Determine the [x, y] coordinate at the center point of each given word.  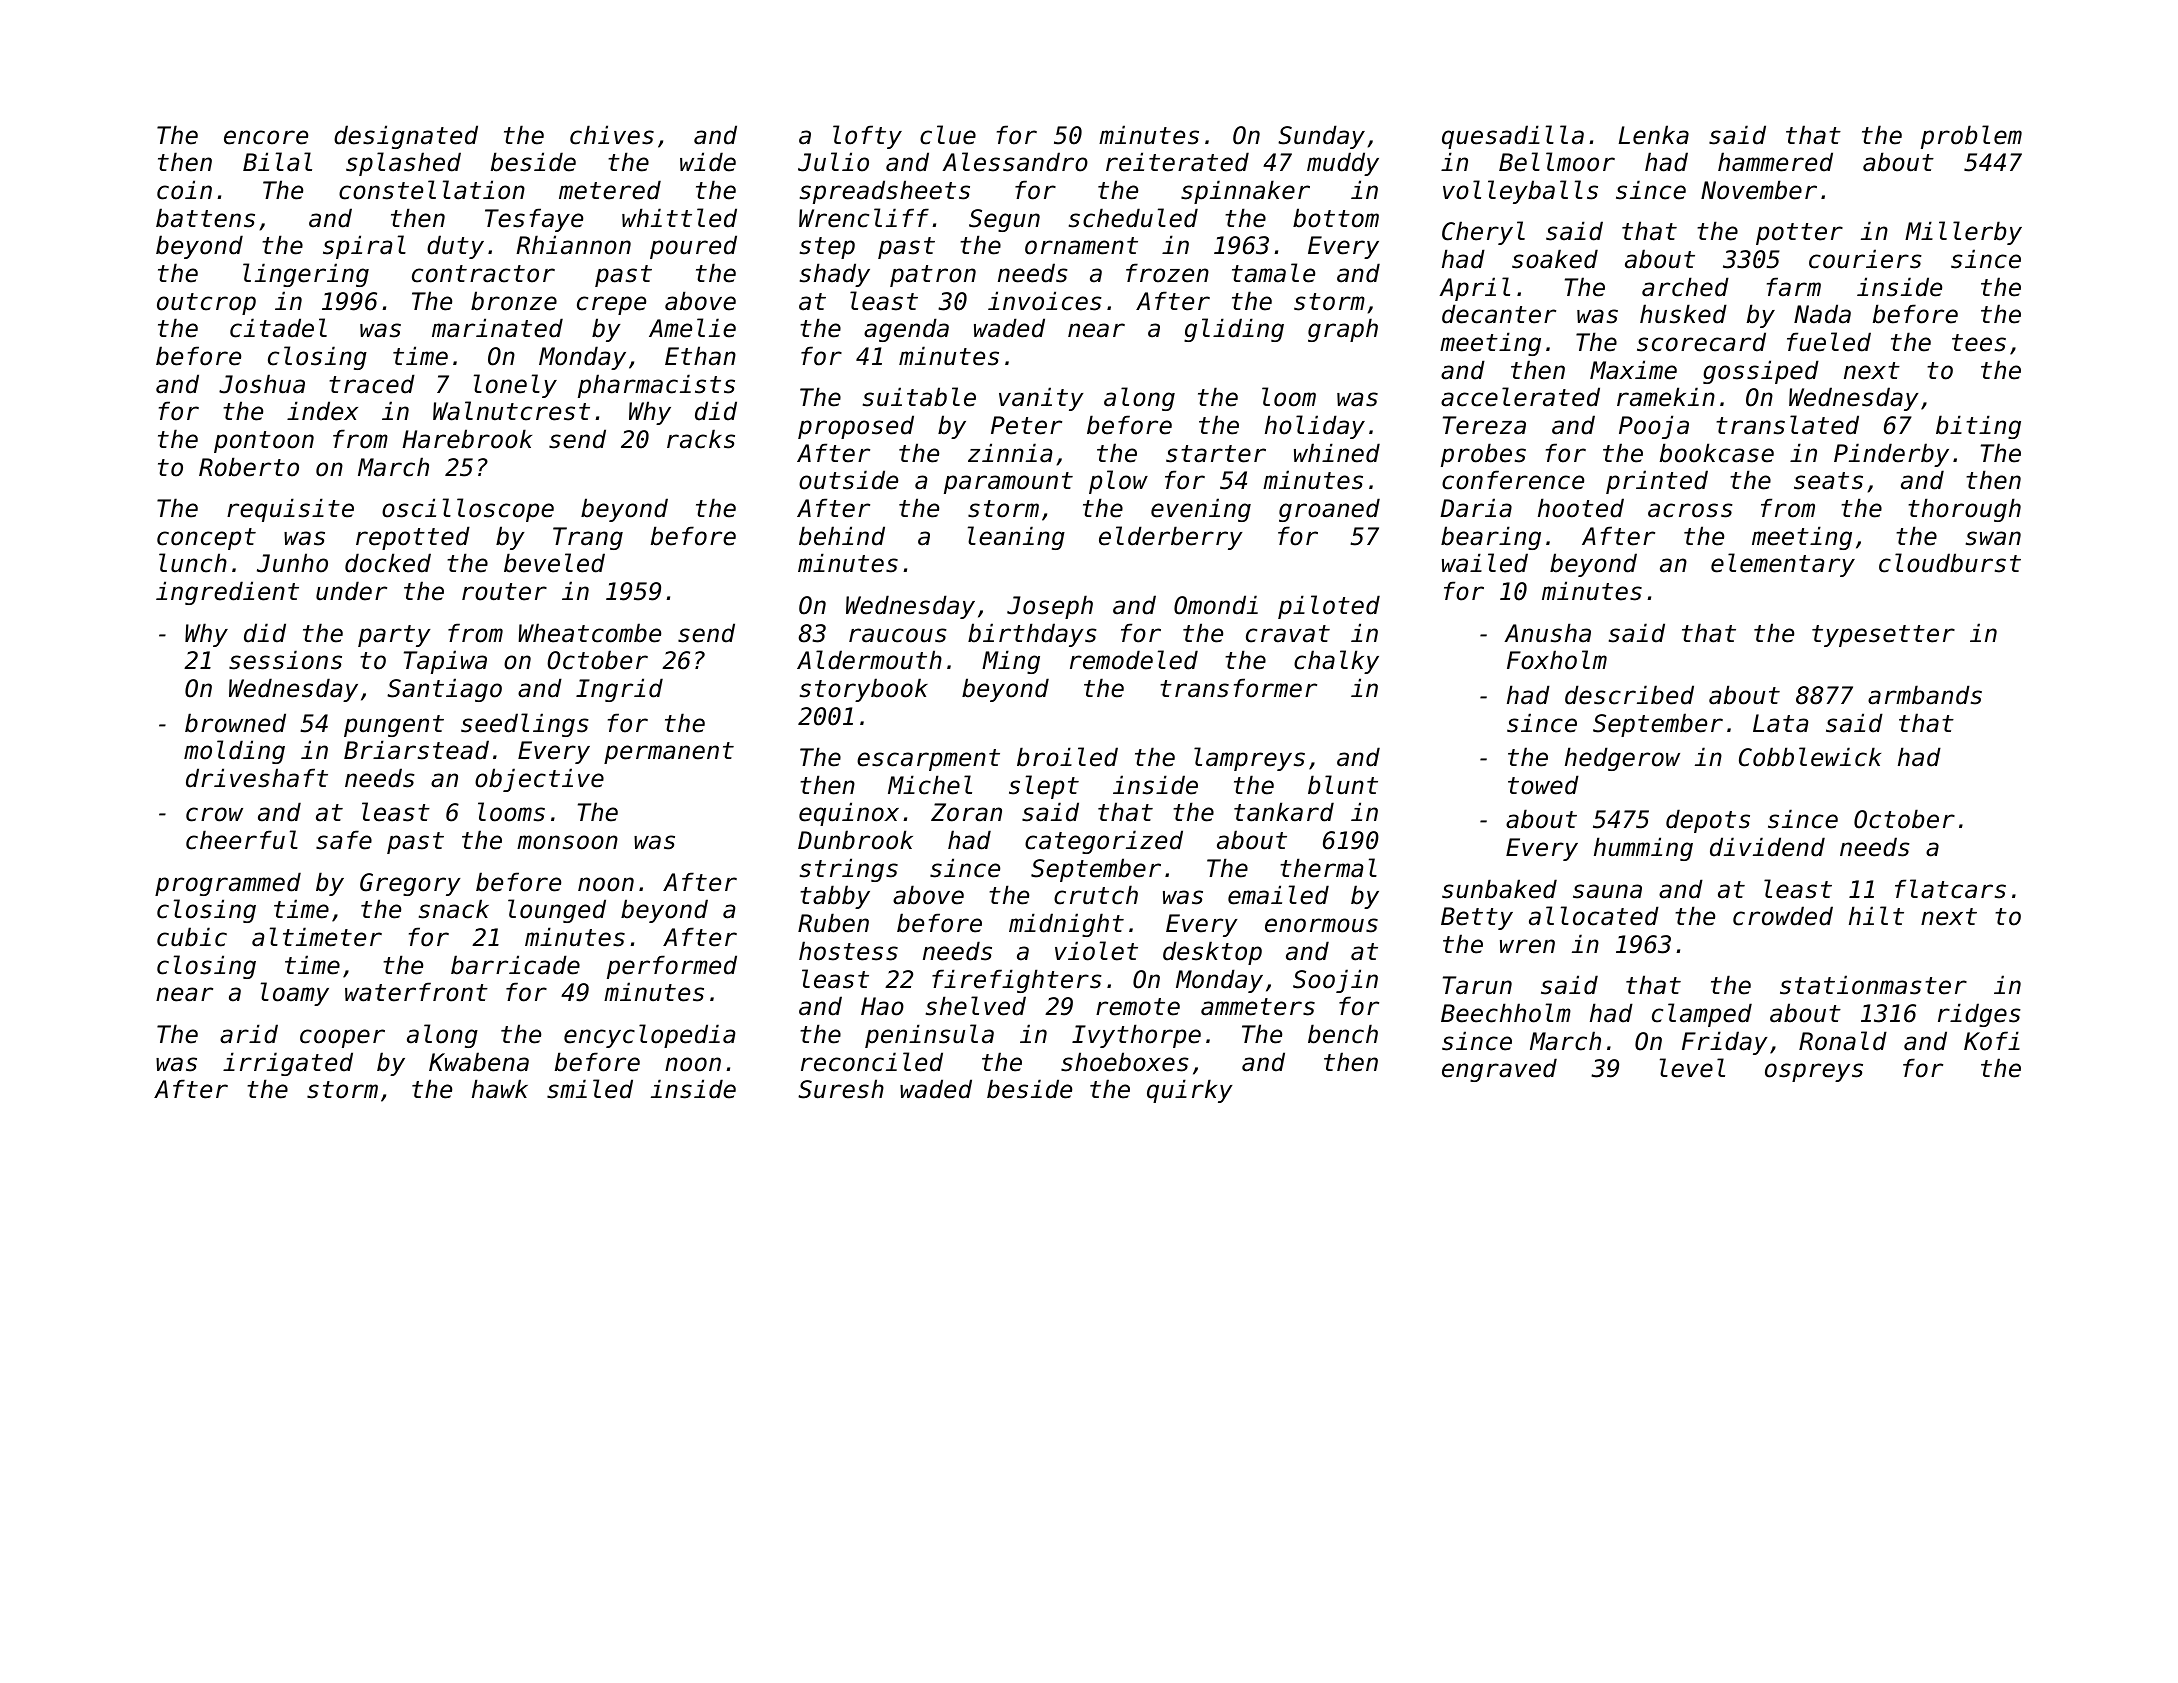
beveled [554, 563]
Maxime [1633, 370]
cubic [192, 937]
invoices [1045, 301]
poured [693, 247]
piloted [1329, 607]
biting [1978, 427]
